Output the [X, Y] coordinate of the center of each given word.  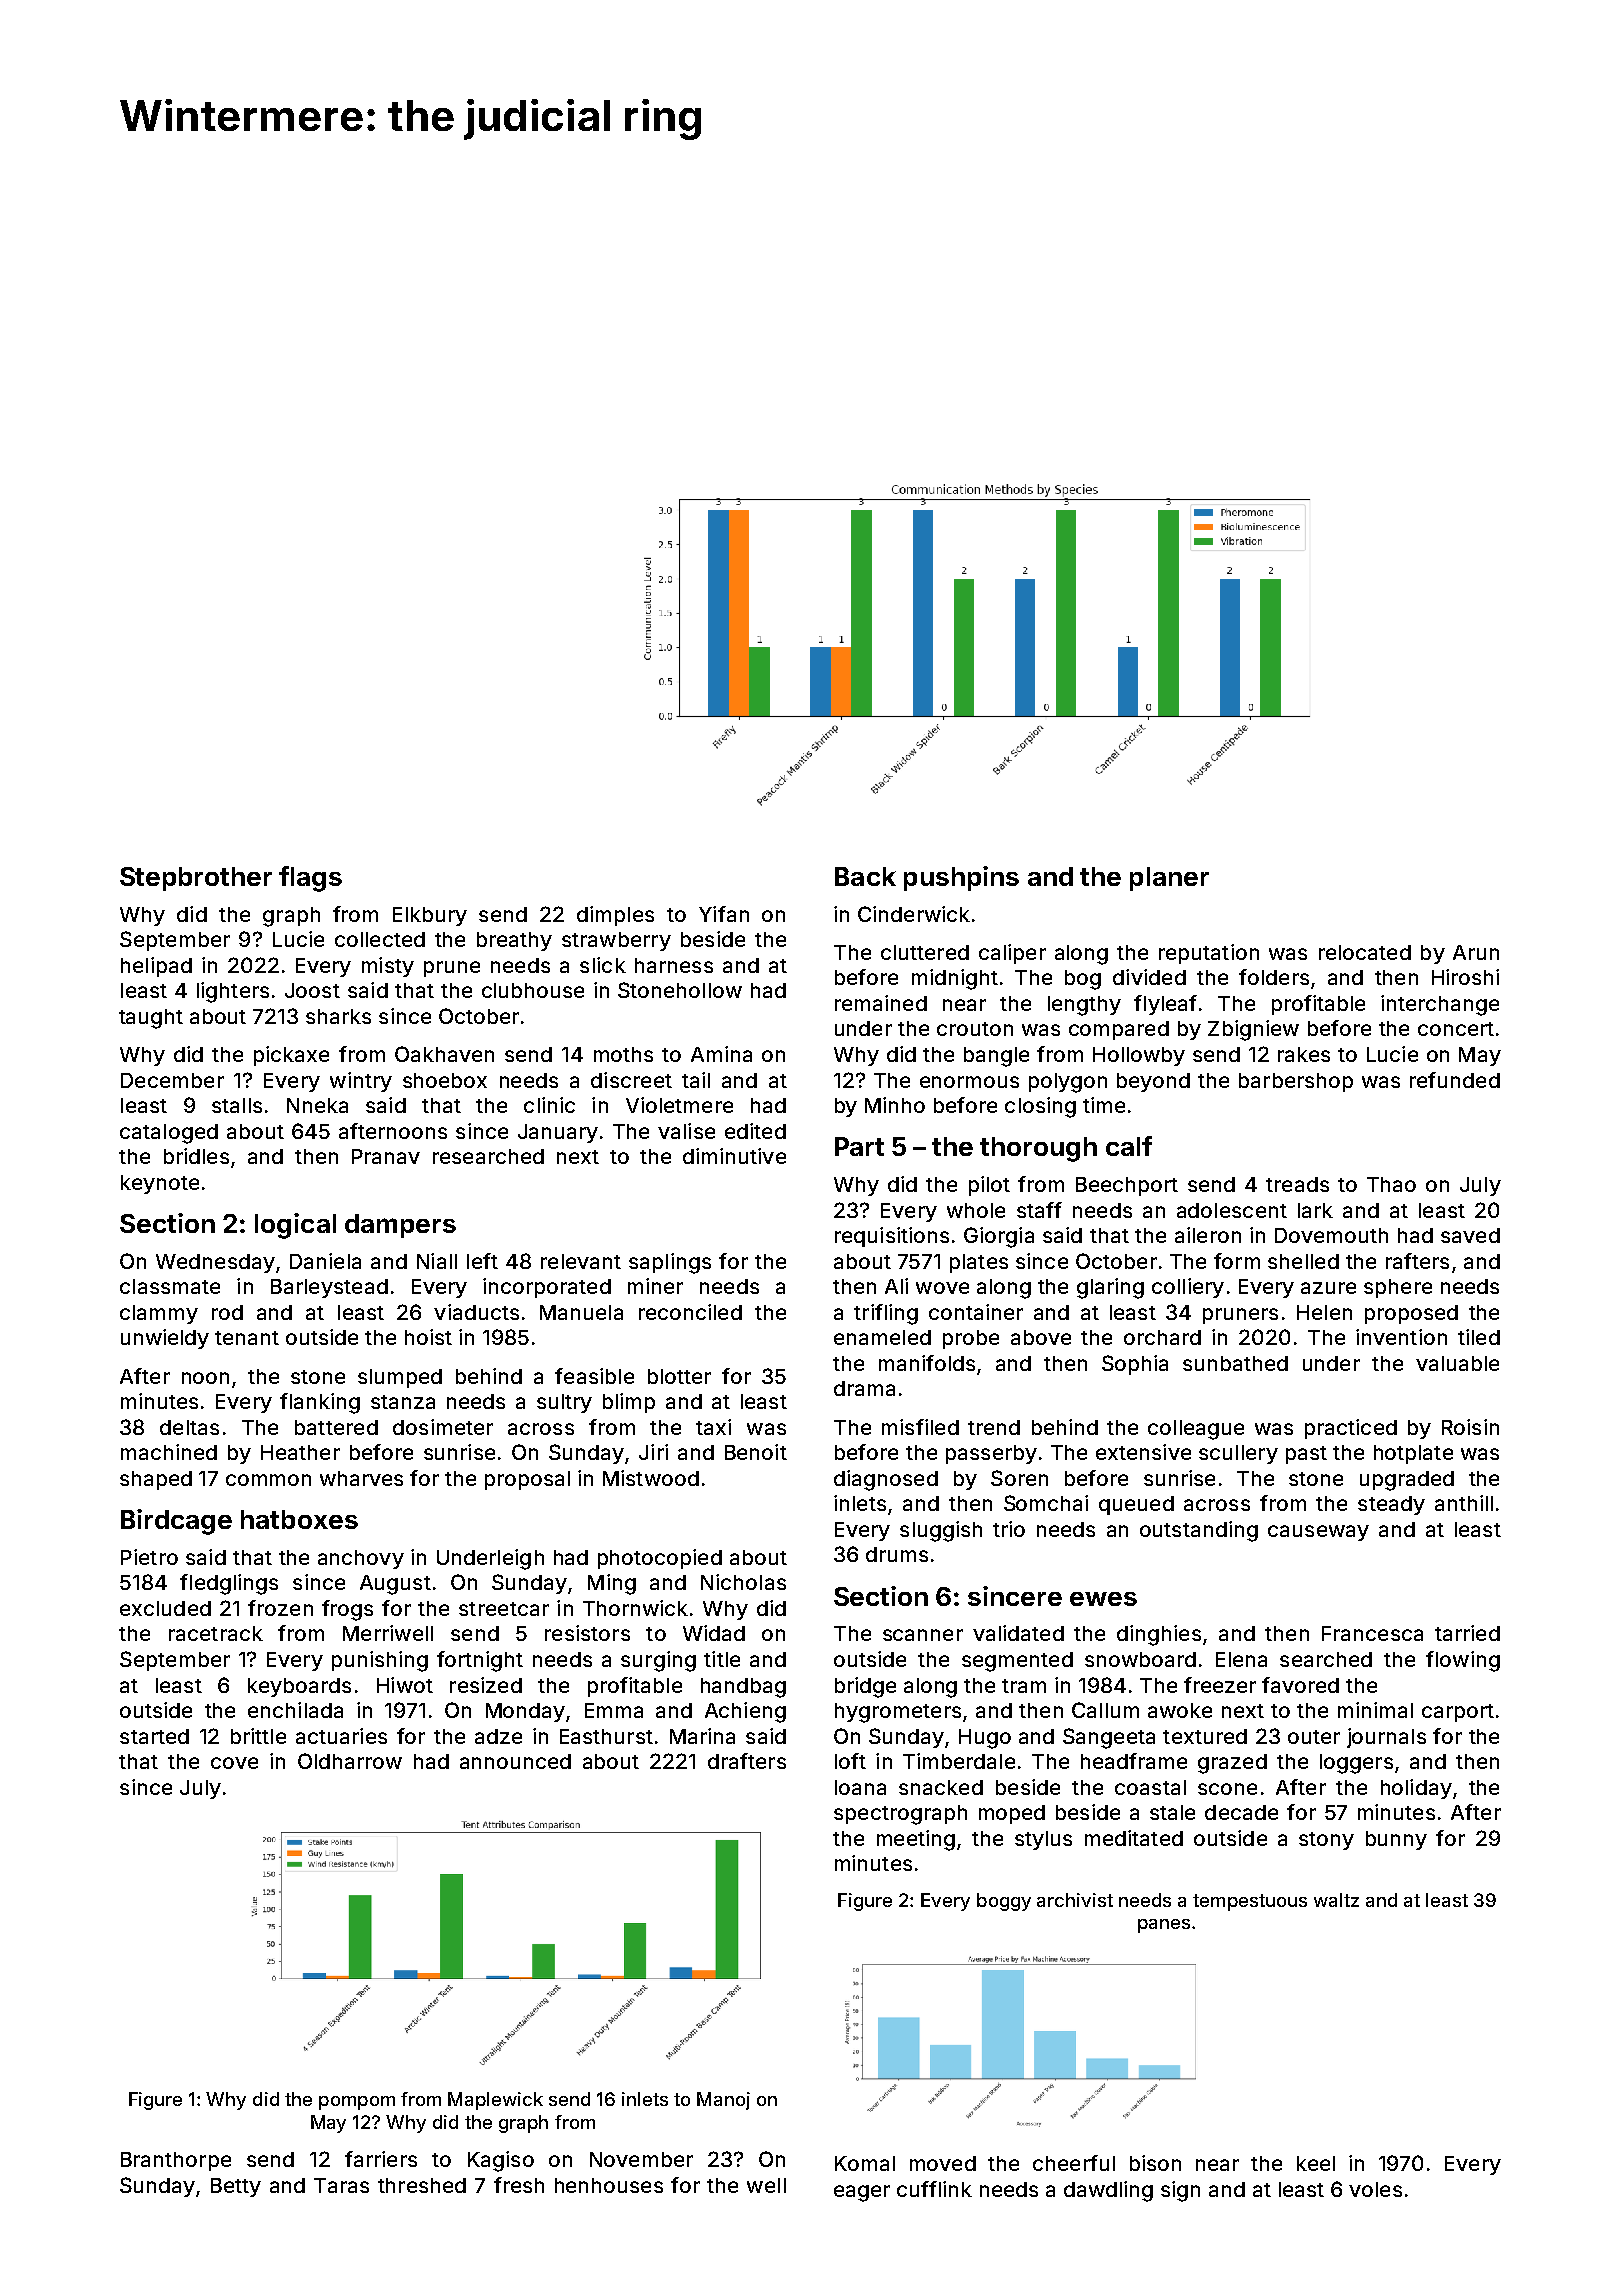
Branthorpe [176, 2161]
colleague [1196, 1430]
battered [336, 1427]
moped [1012, 1814]
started [154, 1736]
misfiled [920, 1427]
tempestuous [1250, 1902]
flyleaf [1165, 1005]
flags [310, 879]
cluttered [925, 952]
